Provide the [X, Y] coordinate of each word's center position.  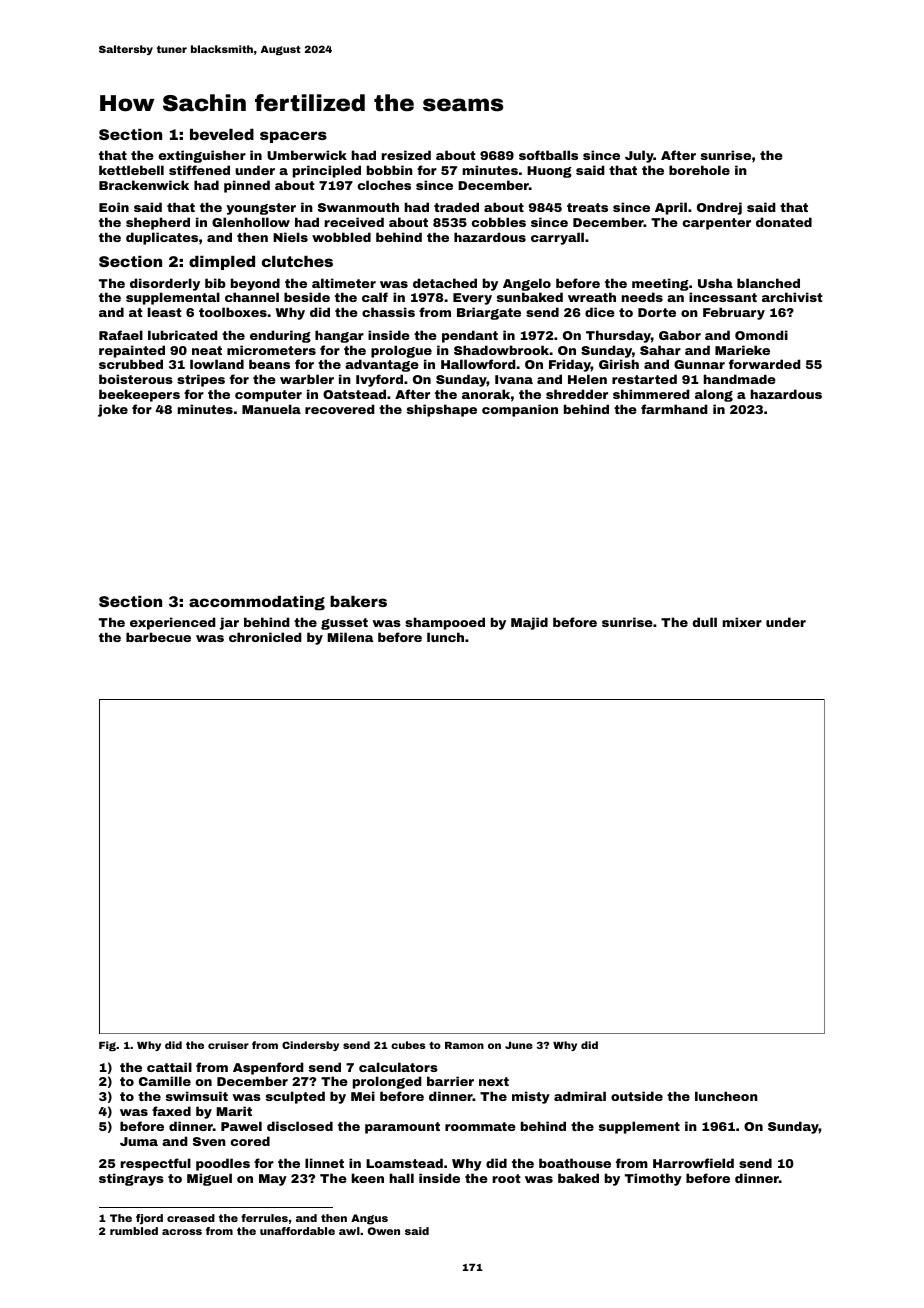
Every [472, 299]
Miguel [209, 1179]
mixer [742, 622]
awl [349, 1231]
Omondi [761, 335]
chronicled [265, 637]
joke [113, 410]
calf [375, 297]
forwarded [765, 364]
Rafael [121, 335]
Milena [350, 637]
